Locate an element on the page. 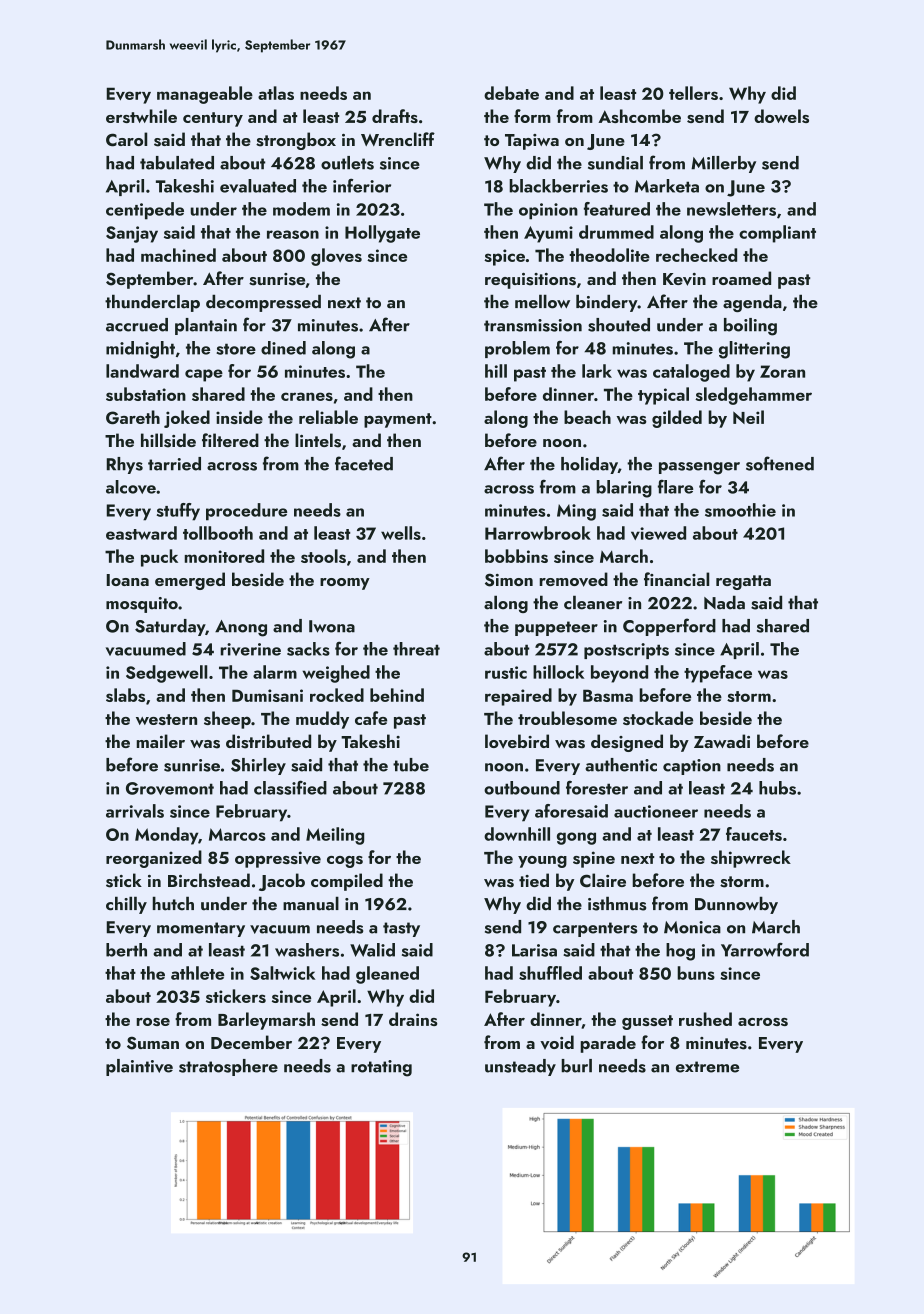 The height and width of the page is (1314, 924). payment is located at coordinates (398, 420).
